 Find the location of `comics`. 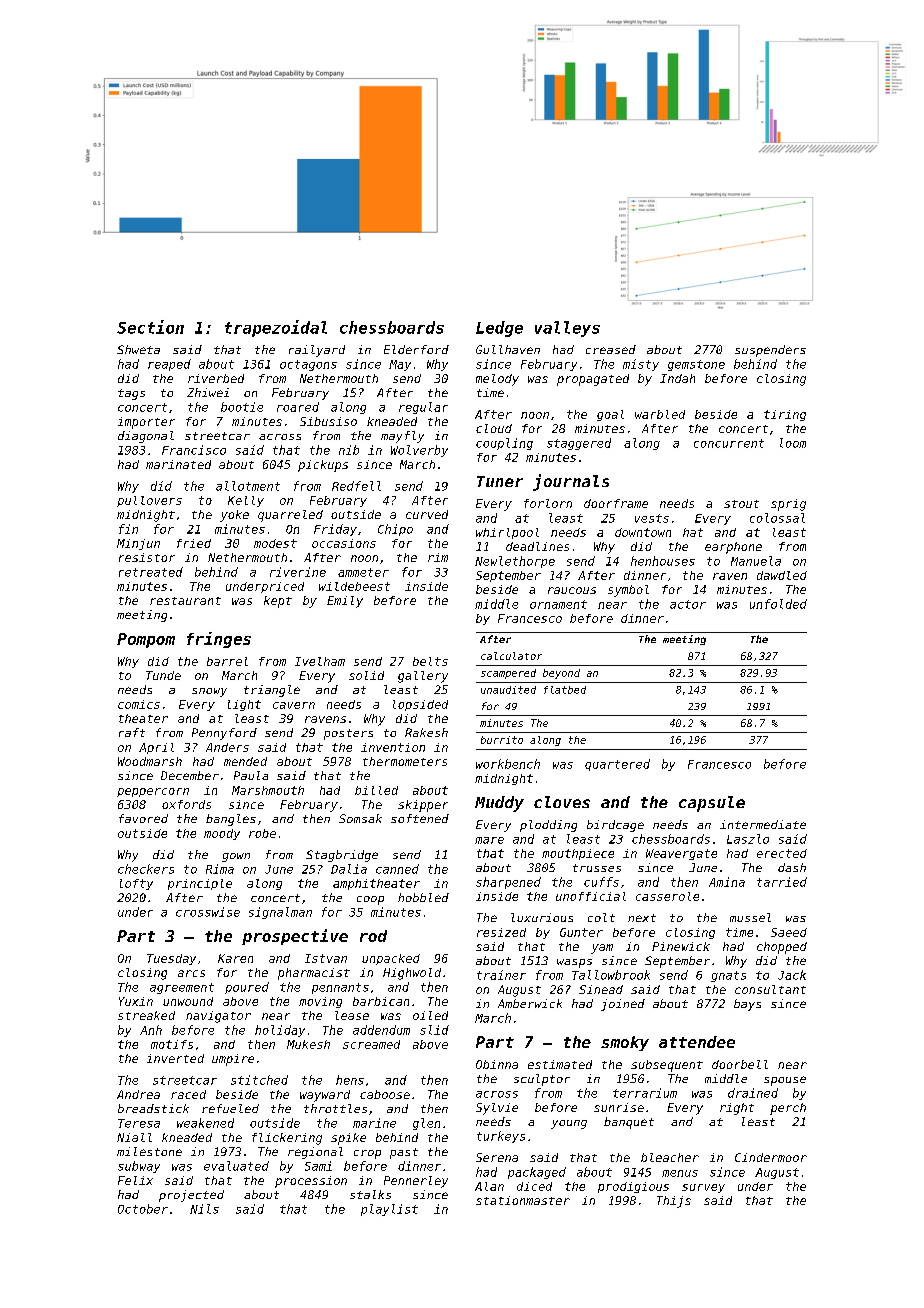

comics is located at coordinates (139, 704).
